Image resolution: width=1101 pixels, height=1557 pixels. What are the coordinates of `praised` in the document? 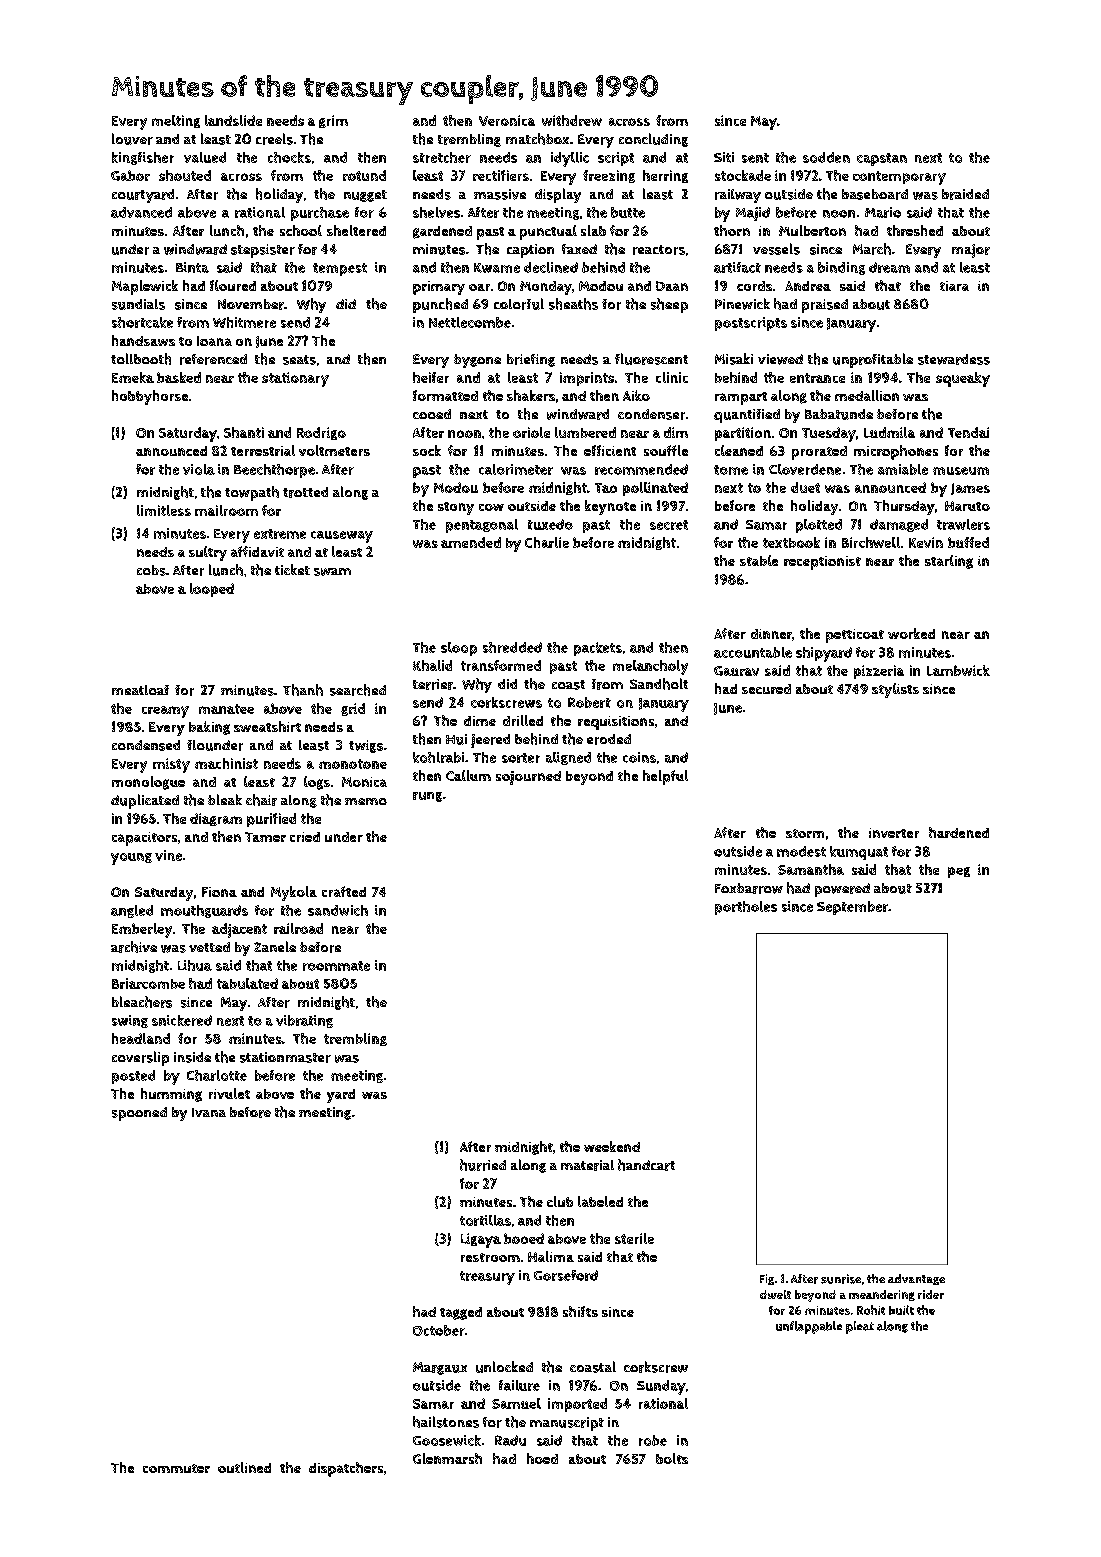 It's located at (825, 306).
